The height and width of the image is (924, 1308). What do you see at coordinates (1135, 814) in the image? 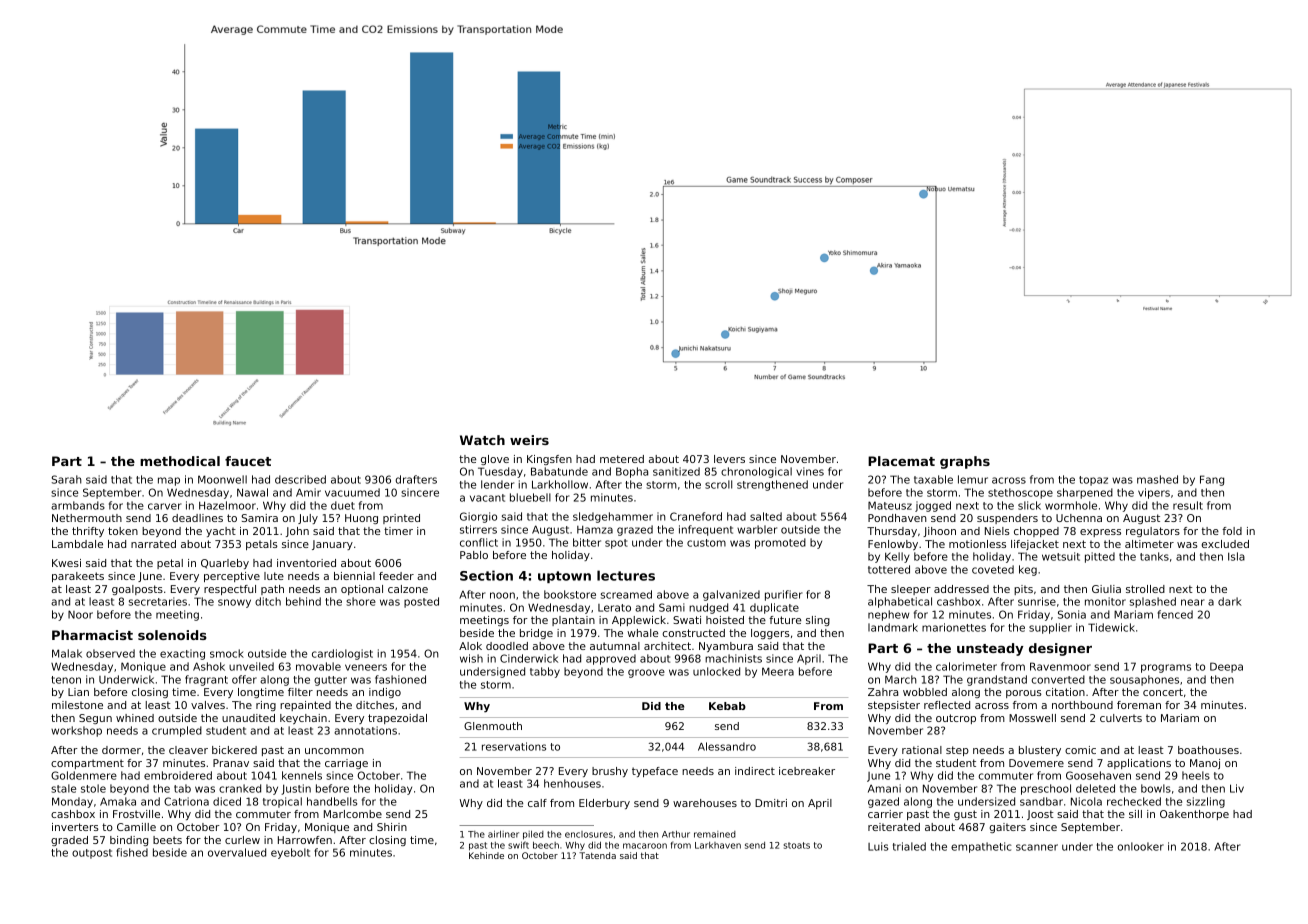
I see `sill` at bounding box center [1135, 814].
